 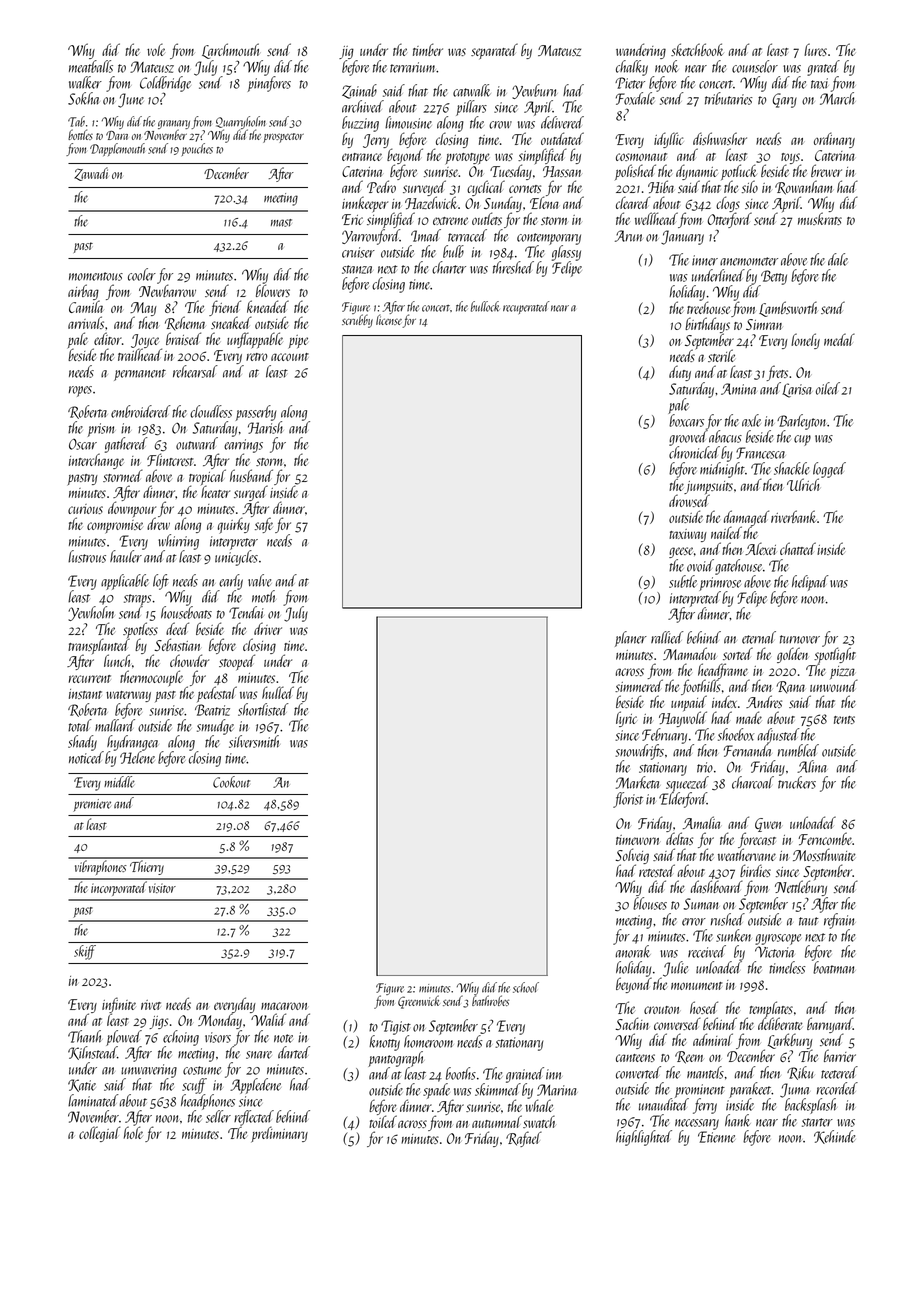 I want to click on timber, so click(x=428, y=49).
